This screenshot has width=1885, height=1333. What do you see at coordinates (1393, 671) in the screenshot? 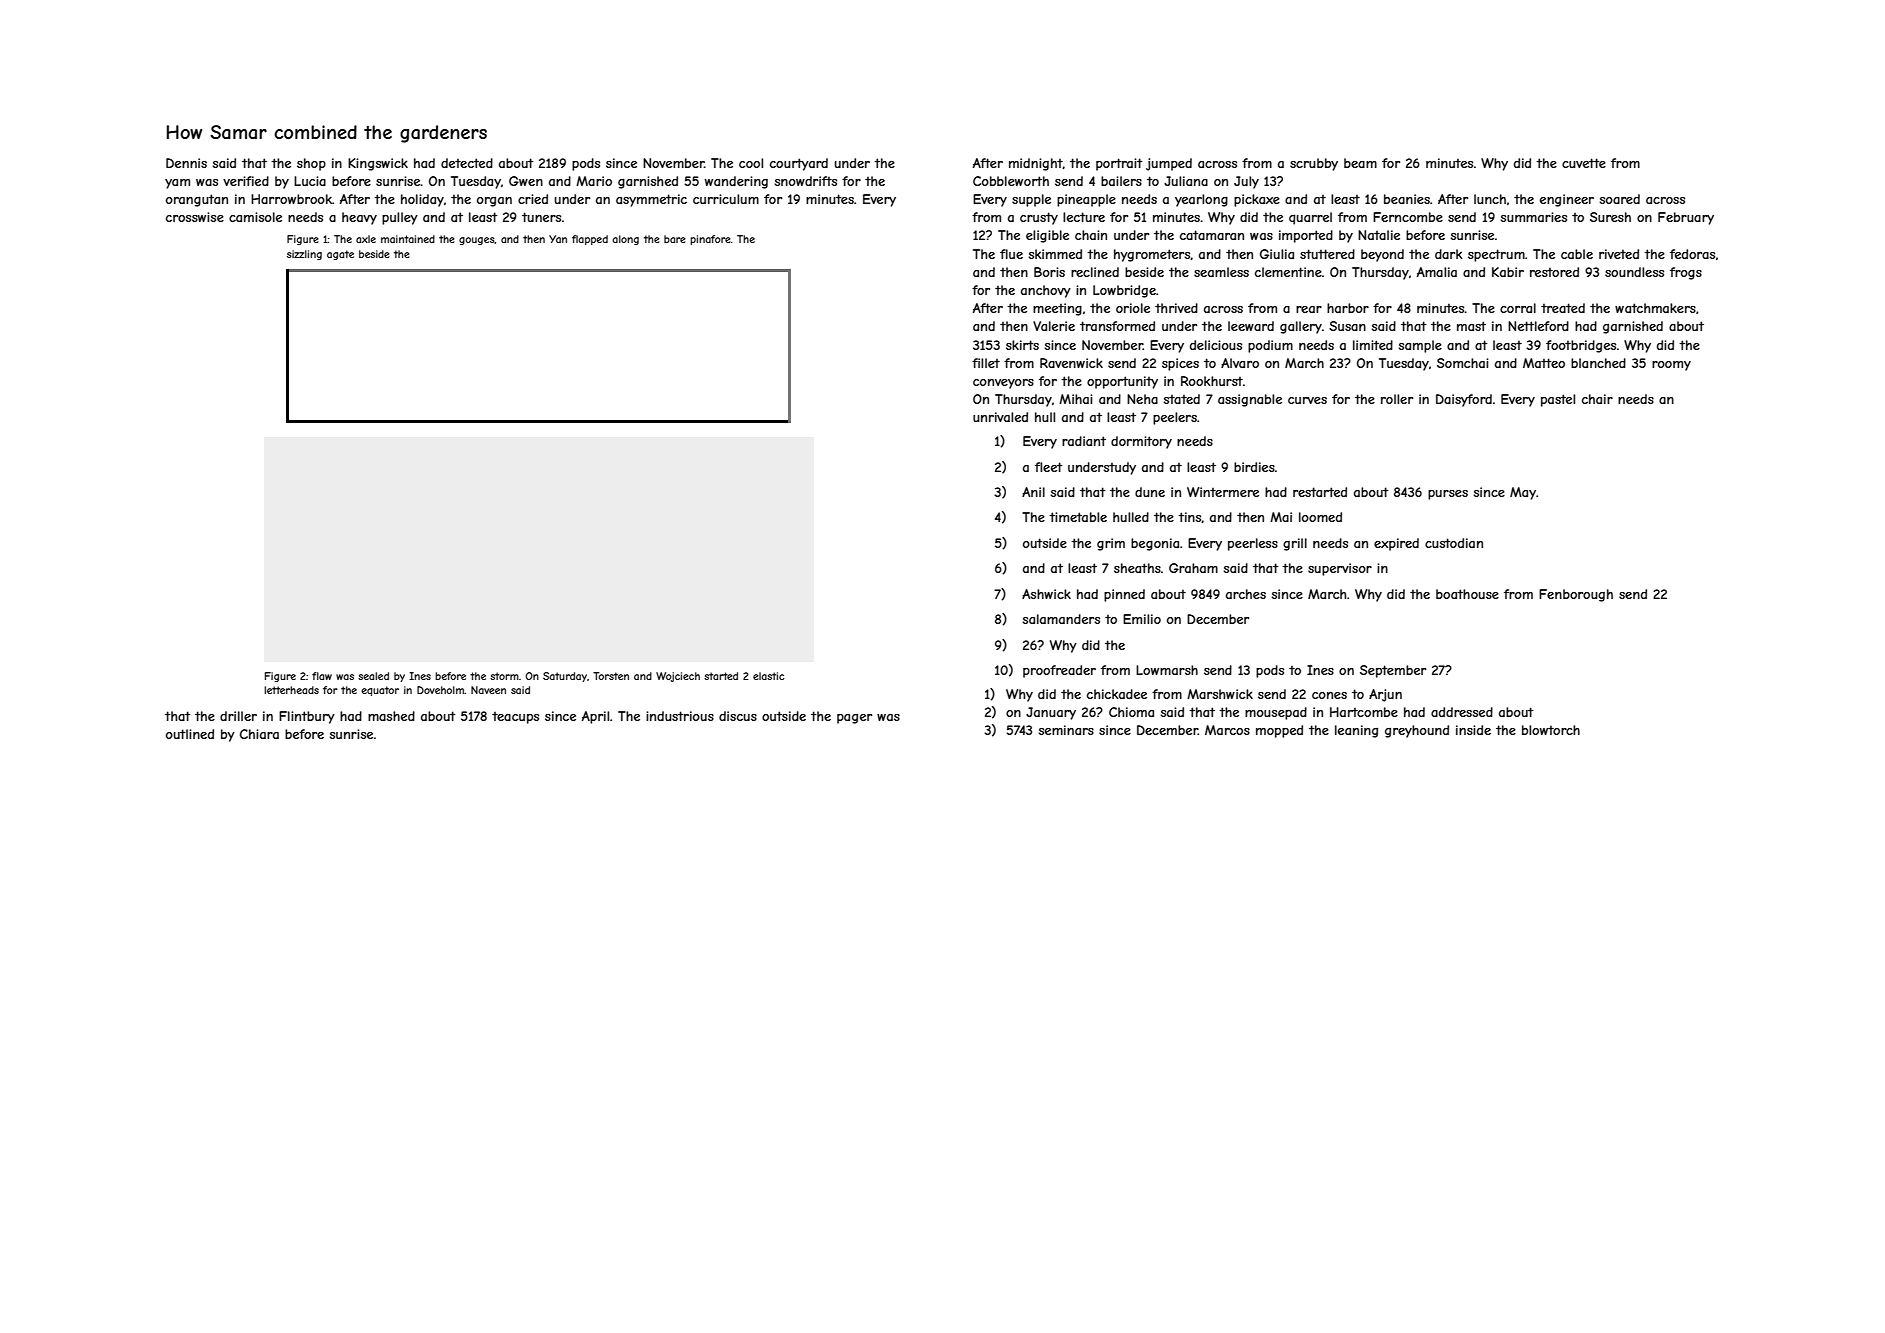
I see `September` at bounding box center [1393, 671].
